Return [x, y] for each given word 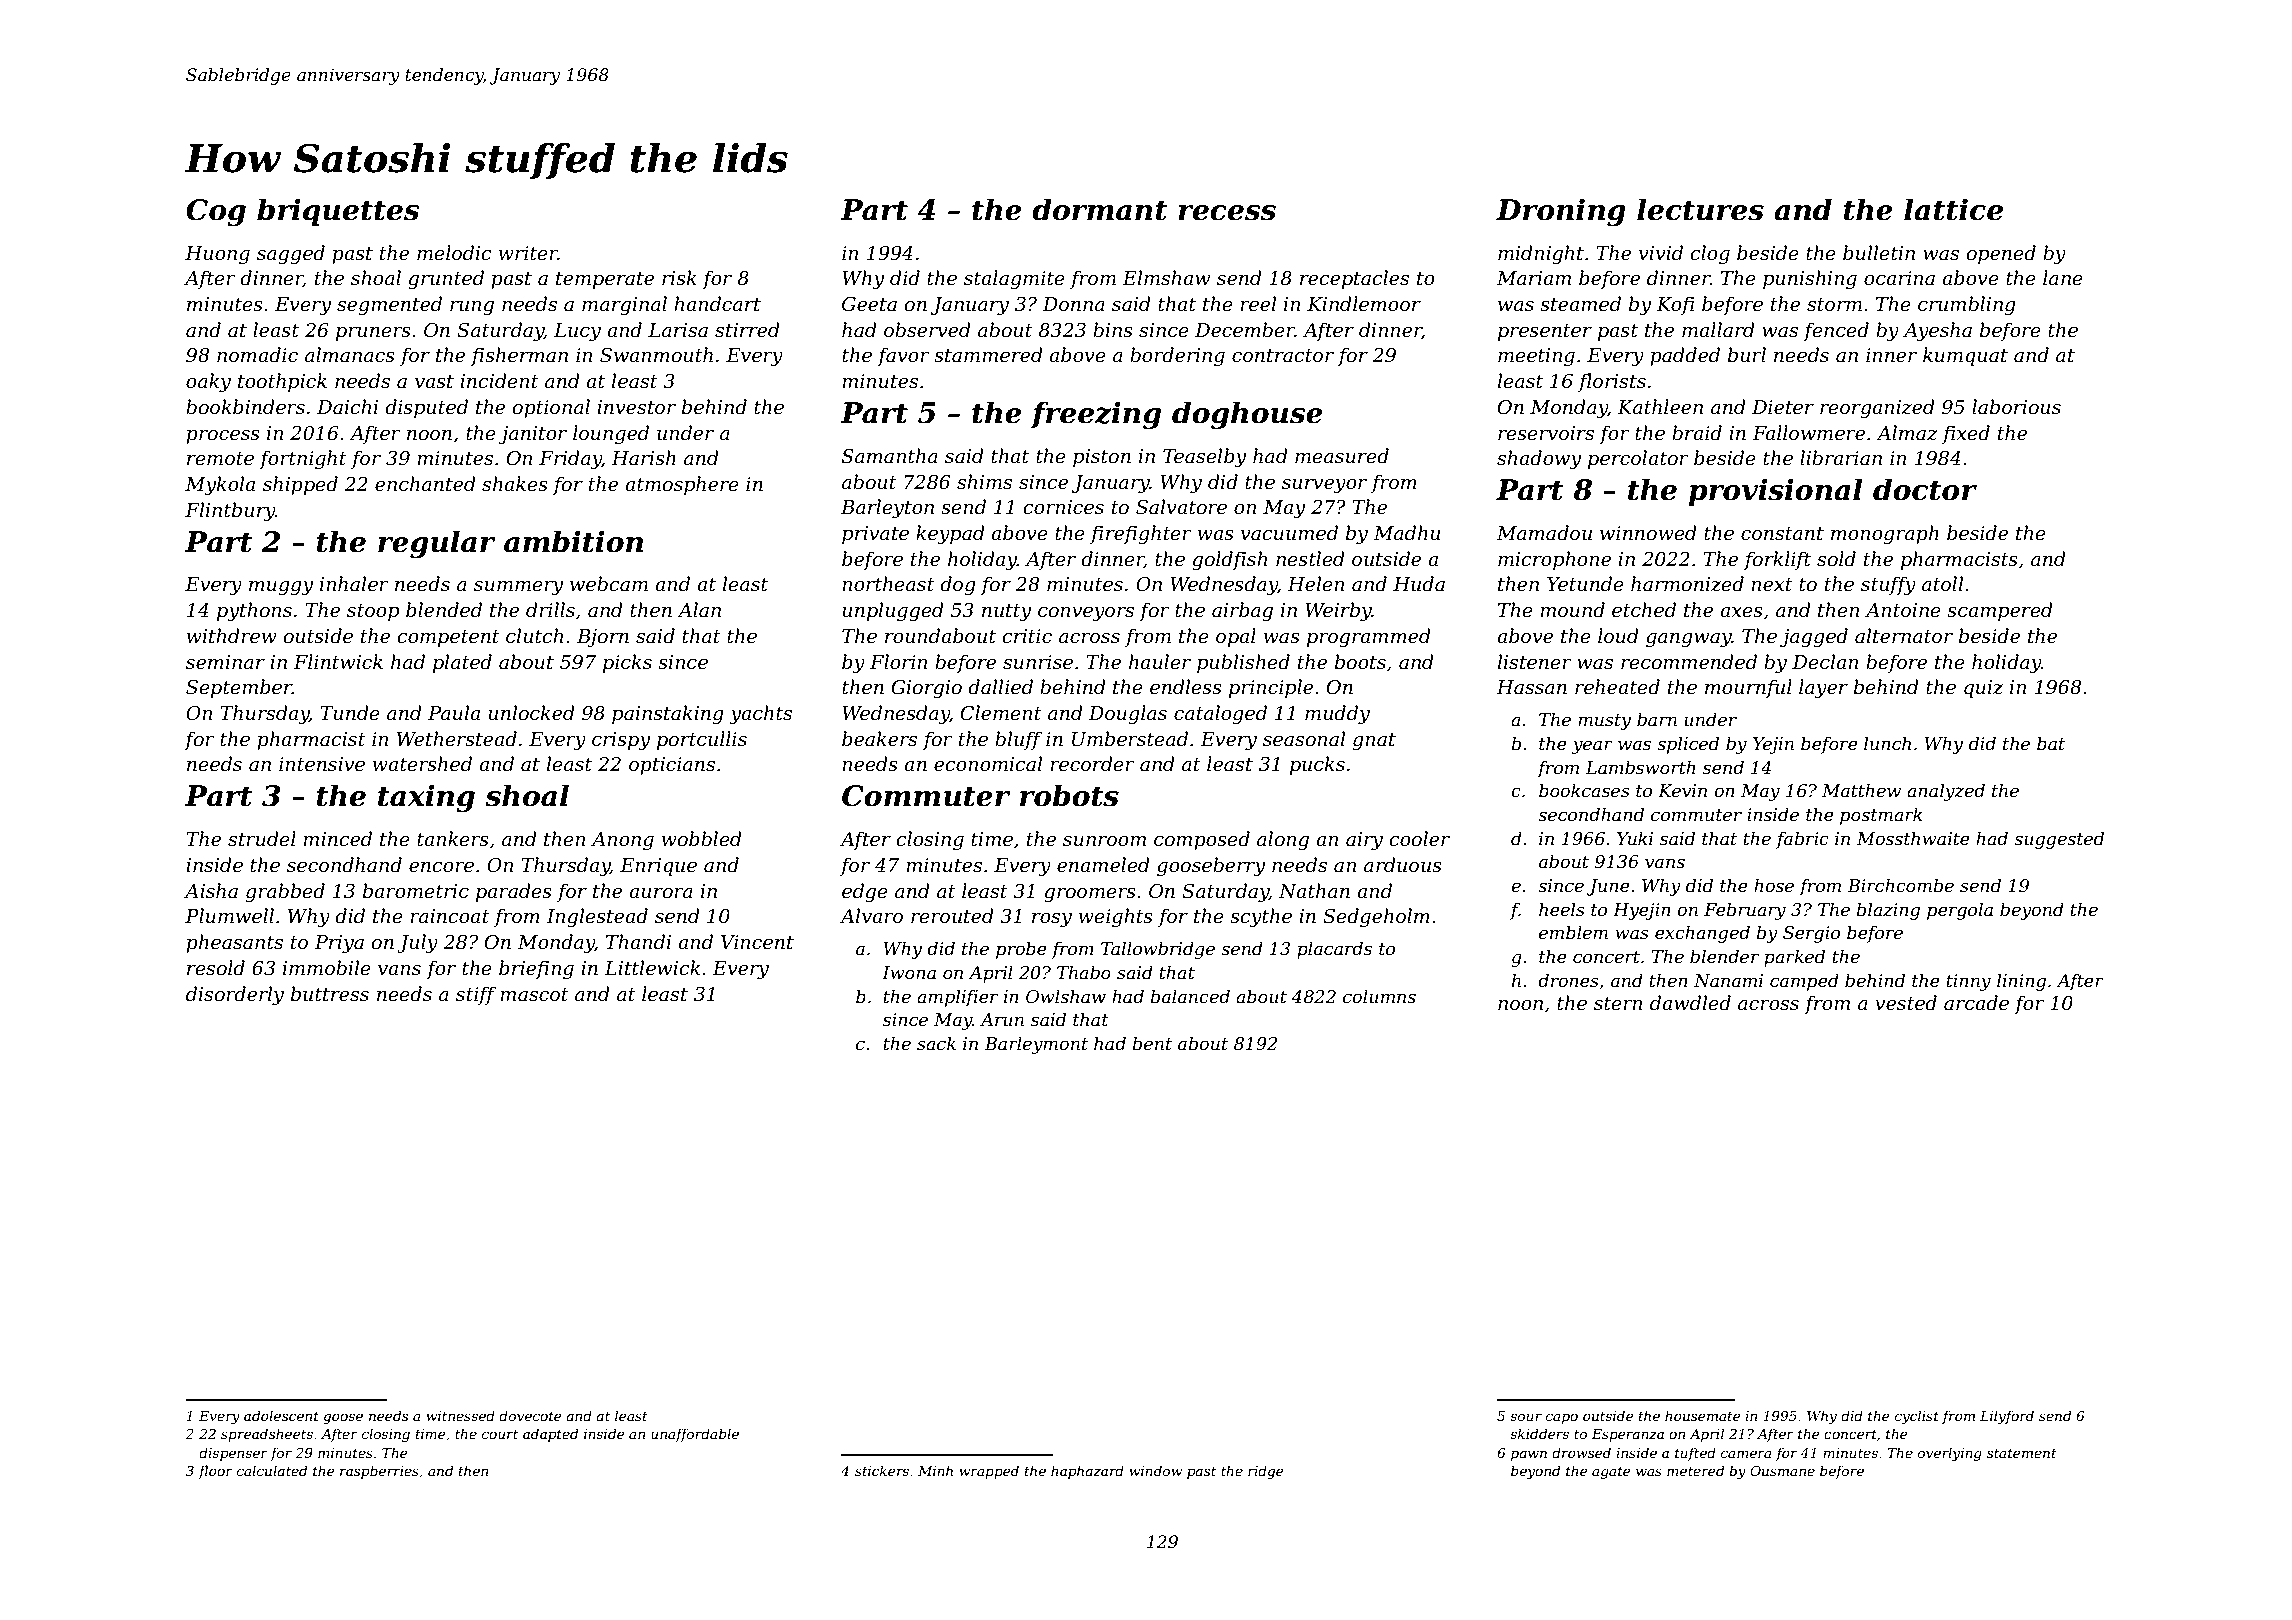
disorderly [235, 996]
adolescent [281, 1415]
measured [1342, 456]
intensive [322, 764]
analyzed [1946, 792]
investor [636, 407]
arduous [1403, 865]
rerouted [952, 916]
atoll [1942, 584]
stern [1618, 1004]
